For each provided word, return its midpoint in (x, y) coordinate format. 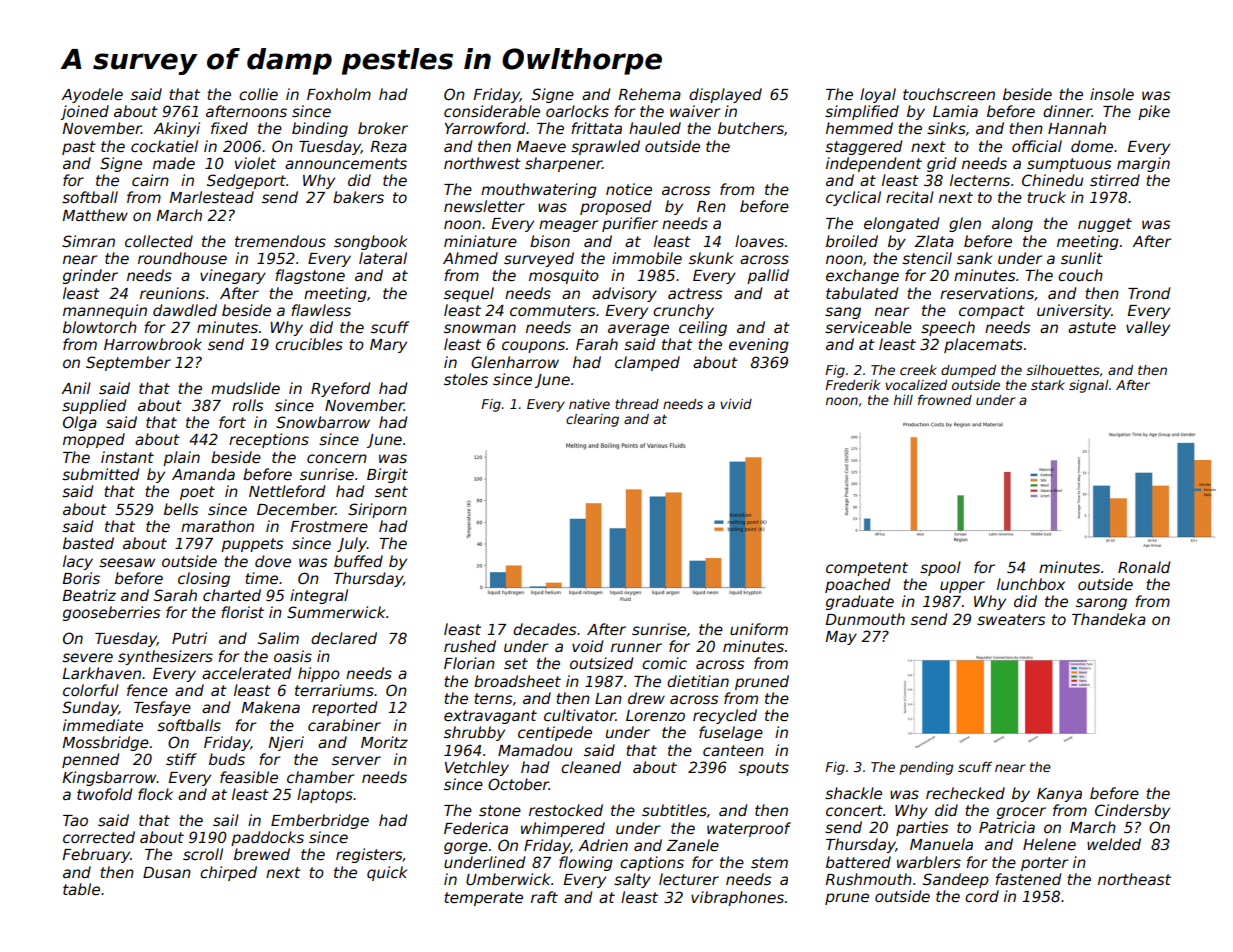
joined (84, 112)
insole (1112, 94)
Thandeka (1109, 619)
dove (273, 561)
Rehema (649, 94)
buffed (358, 561)
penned (90, 760)
